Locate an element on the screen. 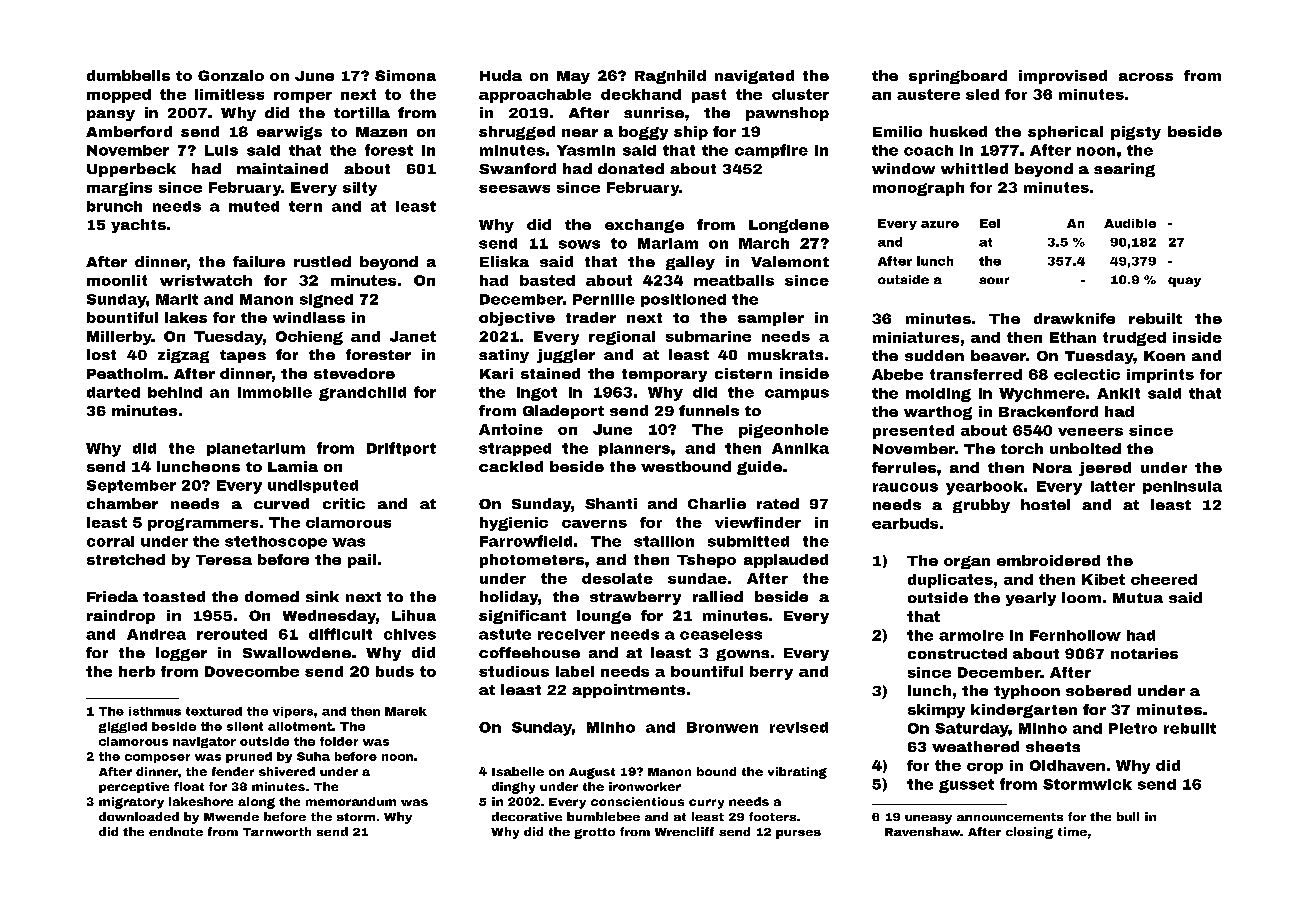 The width and height of the screenshot is (1308, 924). rallied is located at coordinates (718, 596).
